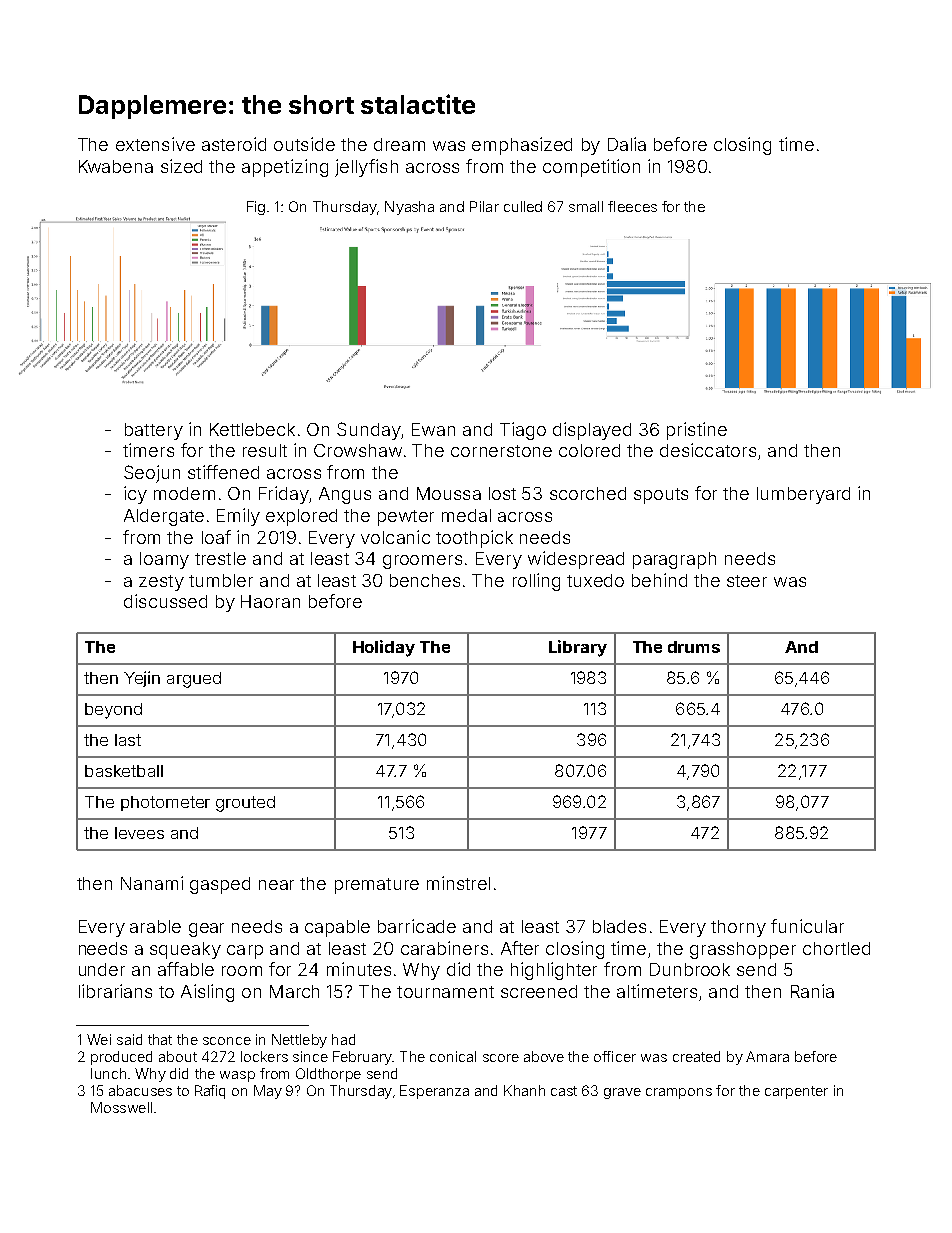 The height and width of the screenshot is (1233, 952). What do you see at coordinates (129, 1039) in the screenshot?
I see `said` at bounding box center [129, 1039].
